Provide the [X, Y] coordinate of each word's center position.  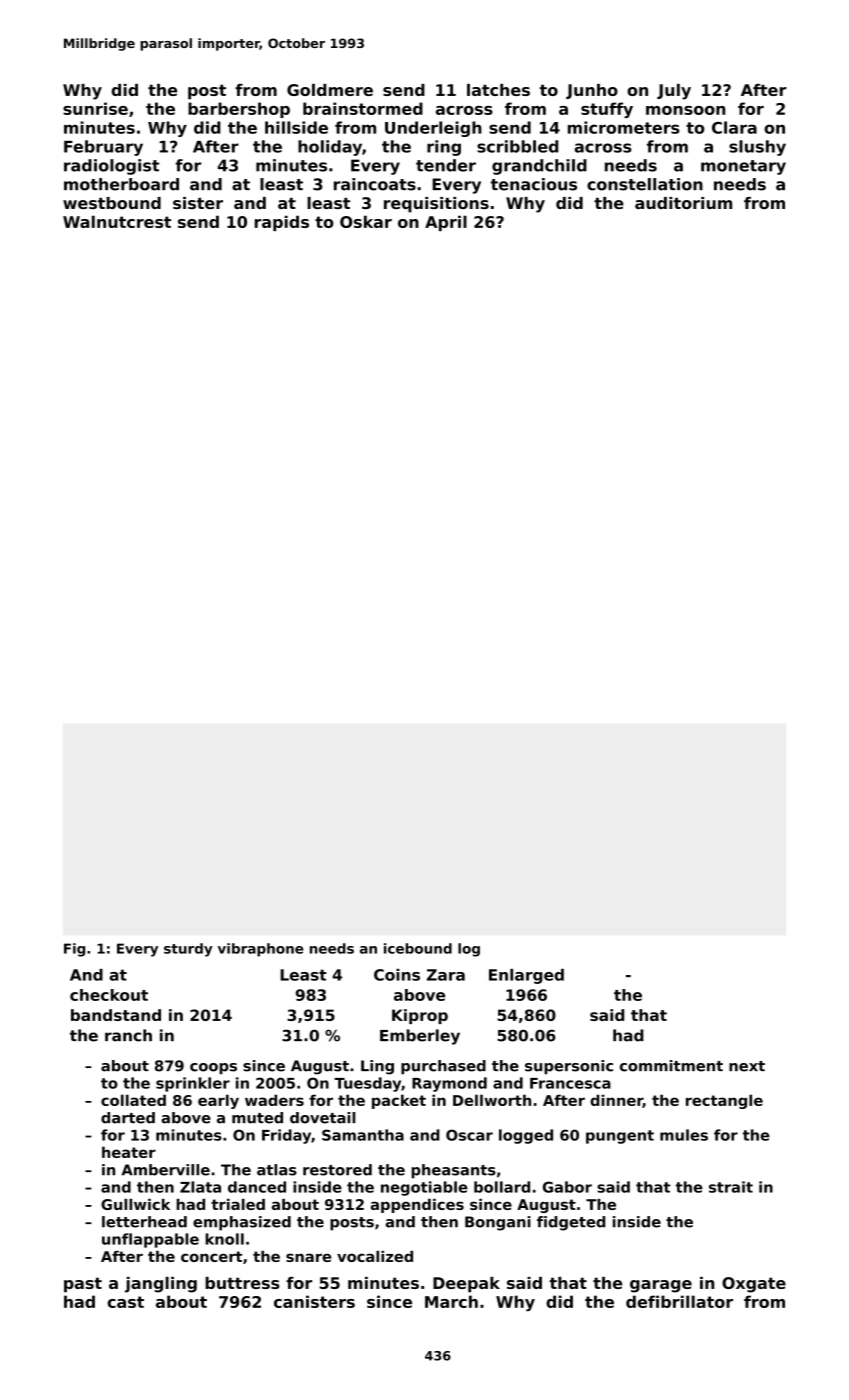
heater [129, 1152]
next [747, 1066]
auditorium [683, 203]
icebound [418, 948]
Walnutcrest [117, 221]
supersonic [569, 1067]
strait [731, 1187]
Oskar [366, 221]
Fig [74, 950]
